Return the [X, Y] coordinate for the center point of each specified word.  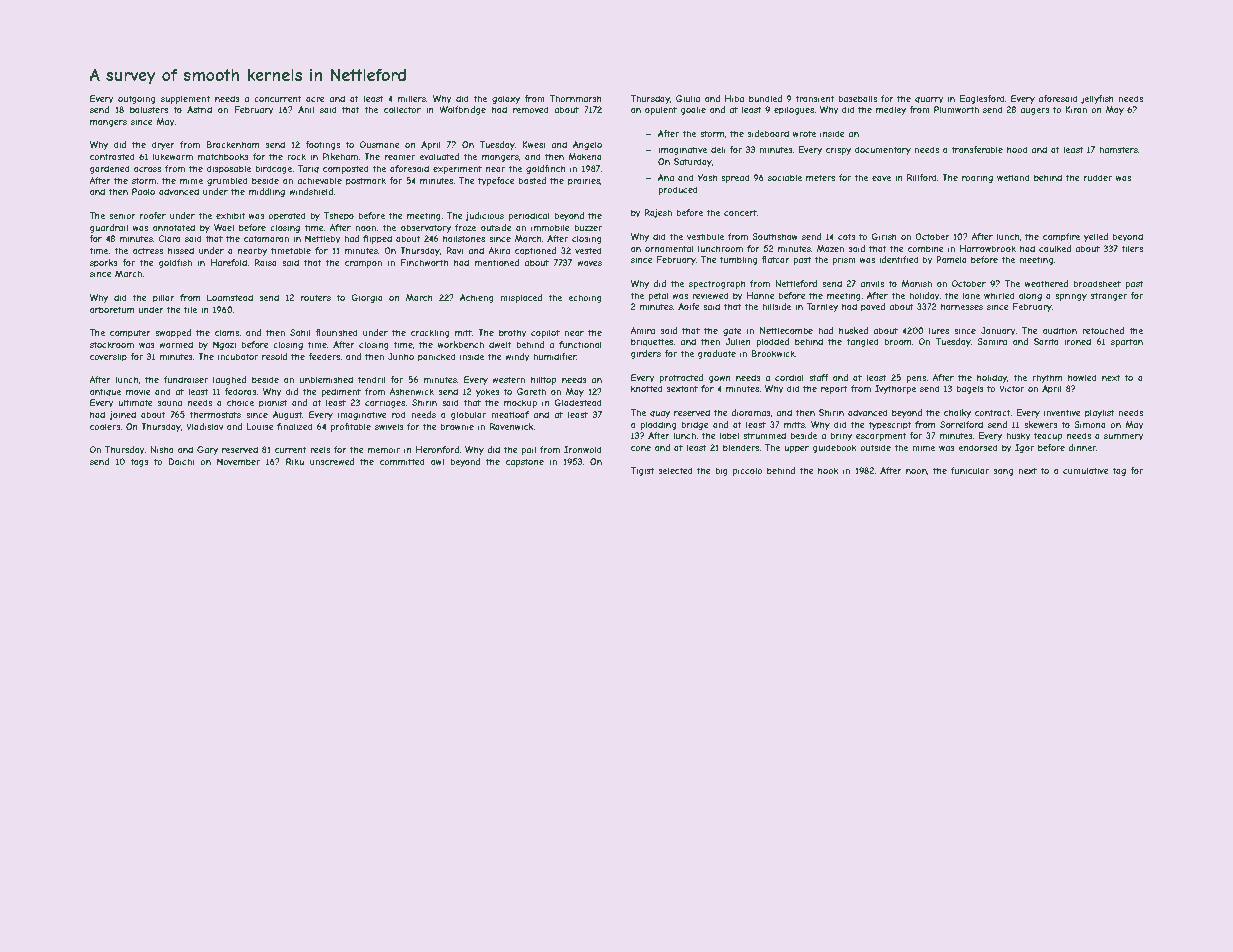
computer [130, 333]
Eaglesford [982, 99]
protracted [681, 378]
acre [315, 99]
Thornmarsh [576, 98]
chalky [957, 413]
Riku [295, 461]
